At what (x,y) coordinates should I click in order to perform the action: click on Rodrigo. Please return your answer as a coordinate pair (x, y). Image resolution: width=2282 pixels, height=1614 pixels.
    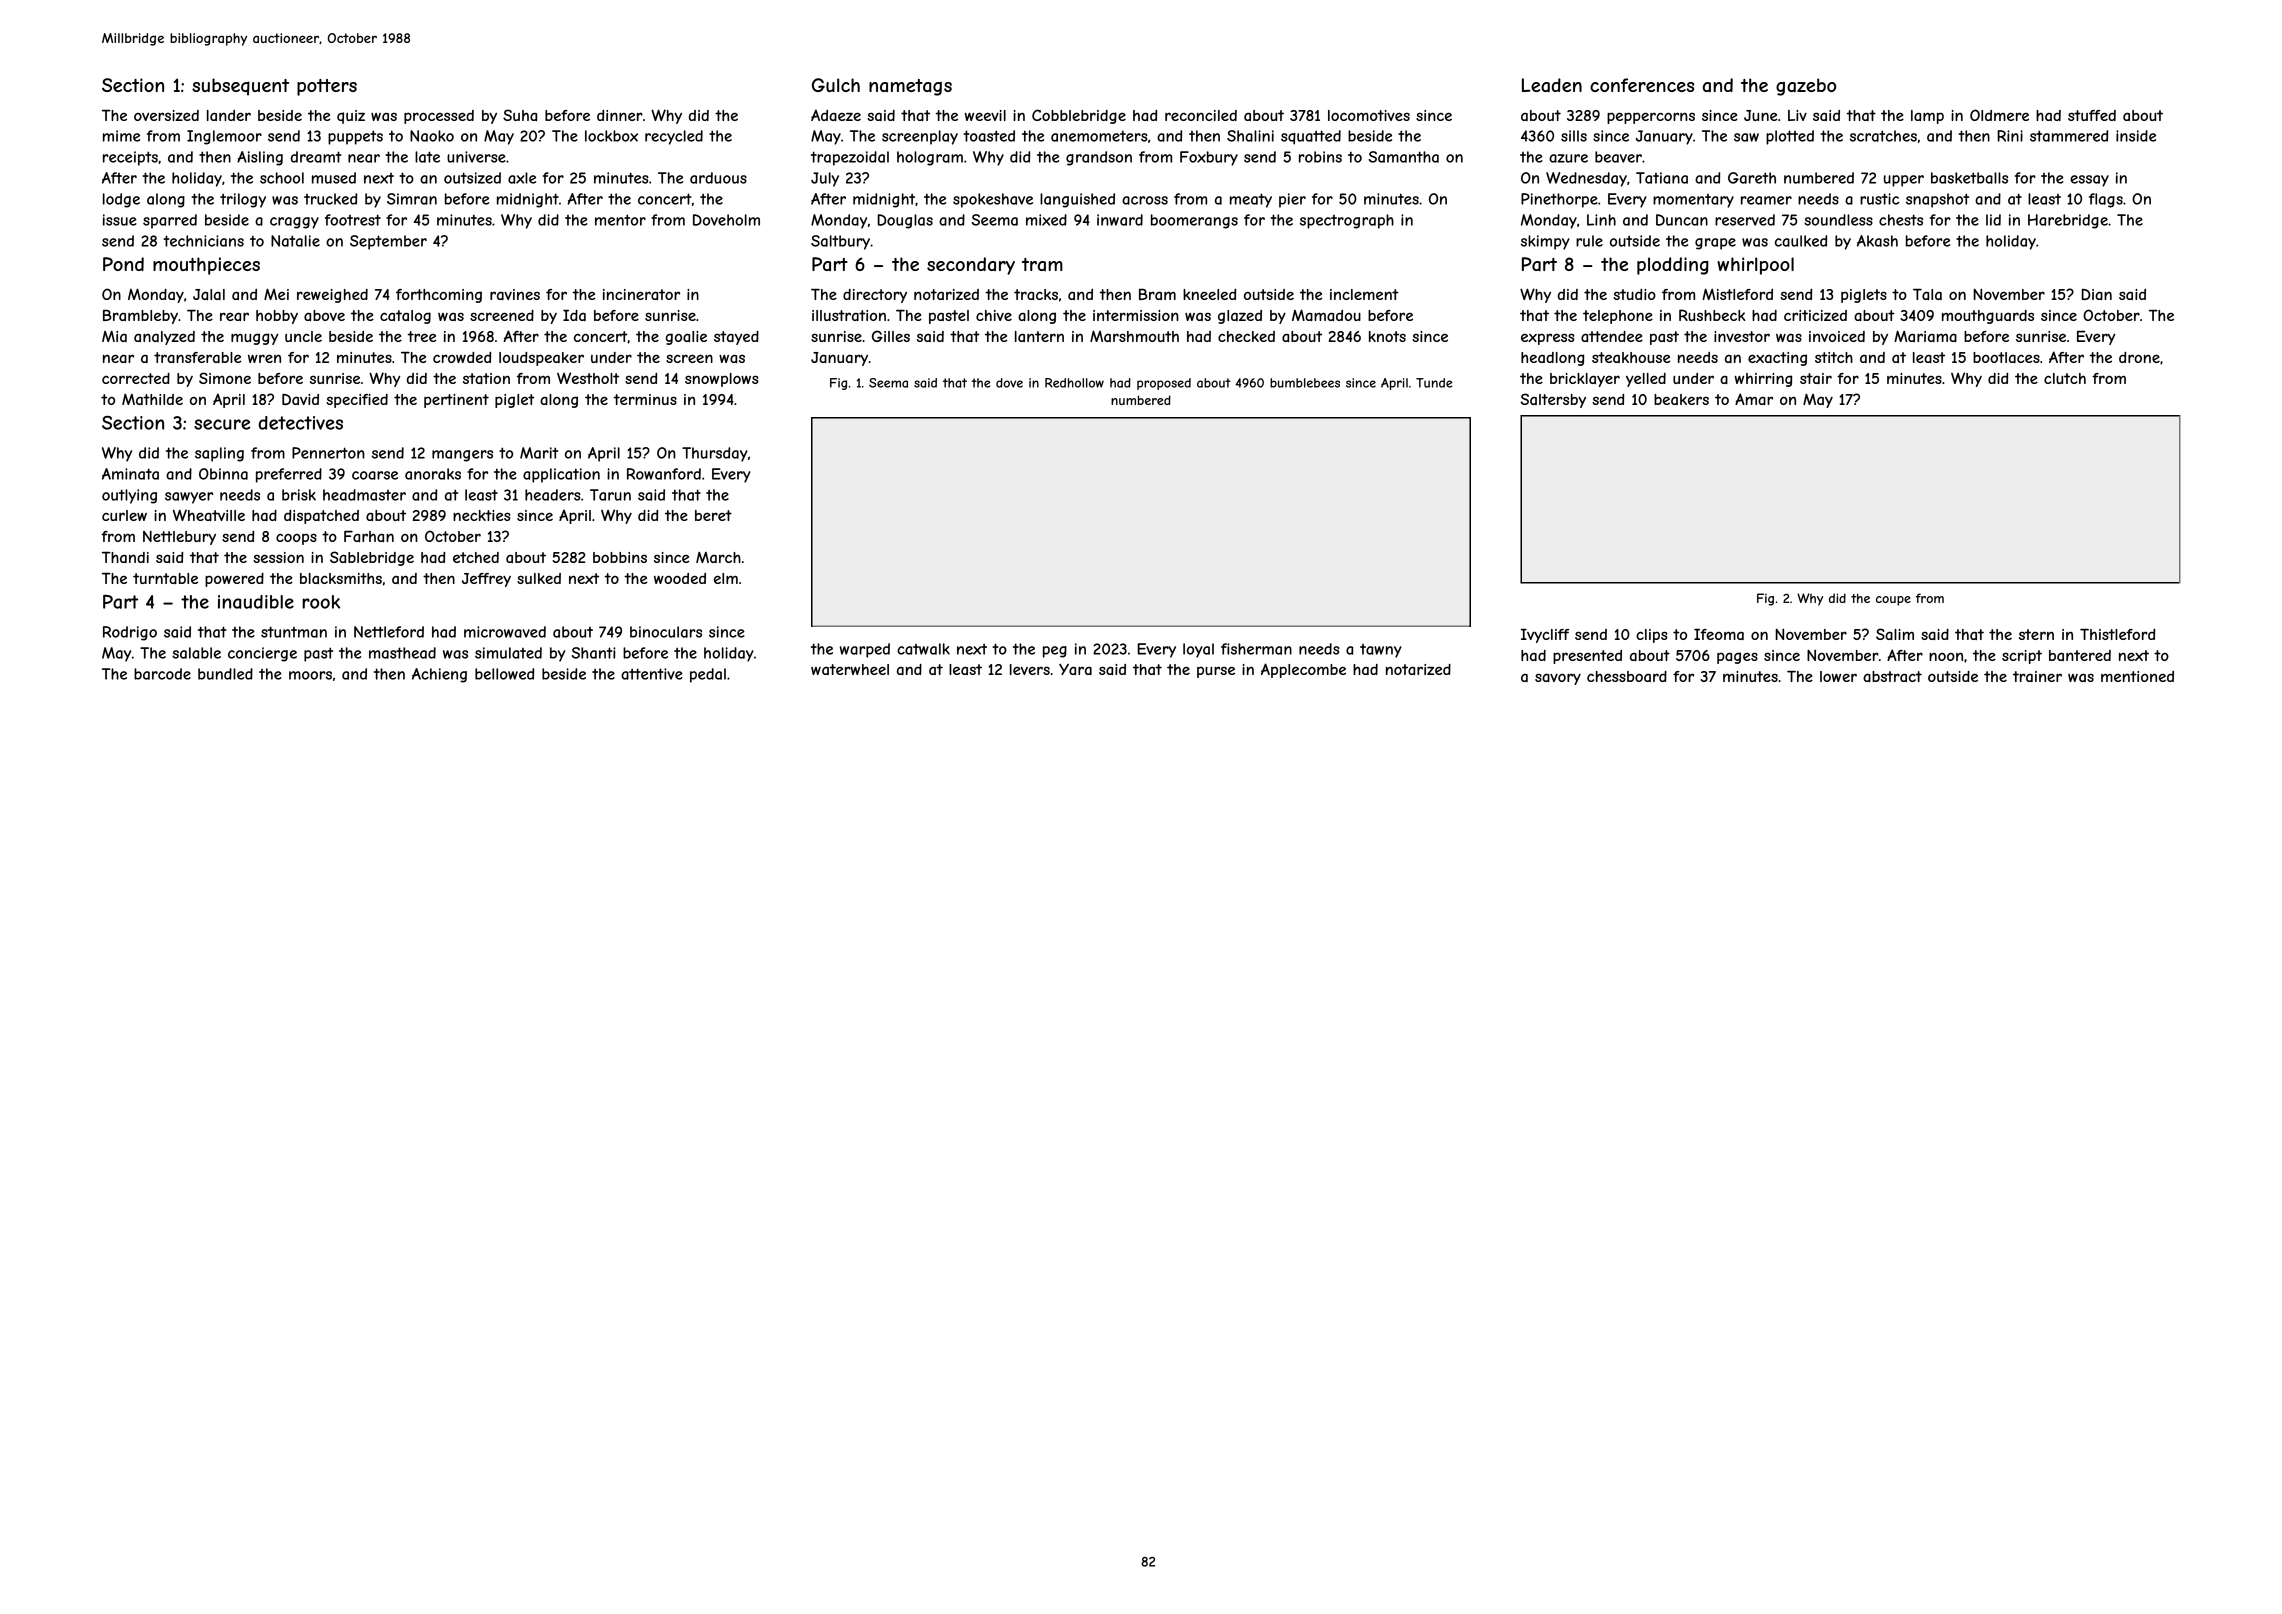
    Looking at the image, I should click on (130, 633).
